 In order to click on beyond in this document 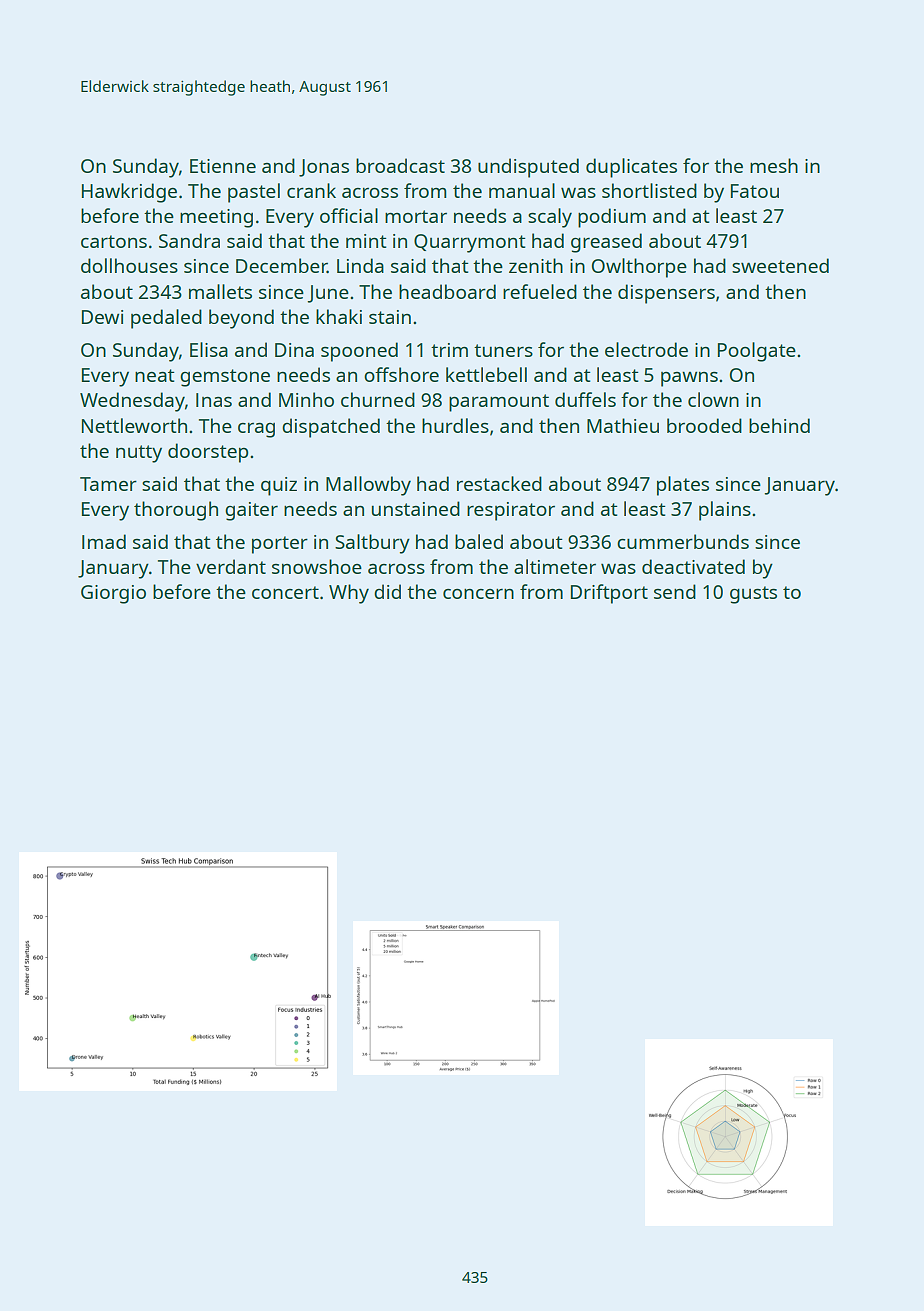, I will do `click(241, 319)`.
